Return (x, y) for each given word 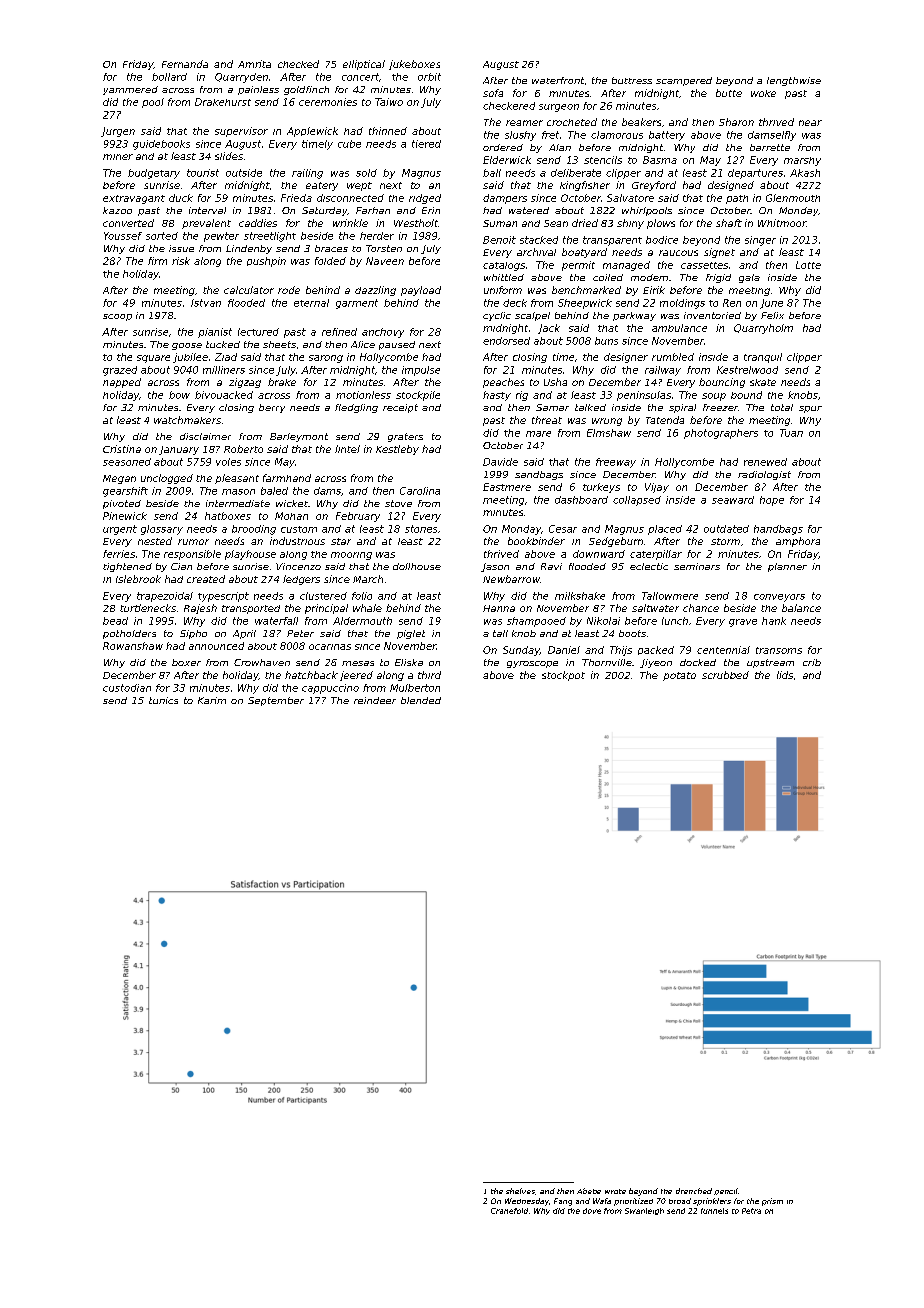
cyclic (497, 316)
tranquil (763, 358)
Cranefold (509, 1211)
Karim (212, 700)
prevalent (206, 224)
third (429, 675)
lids (785, 675)
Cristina (122, 449)
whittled (504, 277)
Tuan (791, 433)
